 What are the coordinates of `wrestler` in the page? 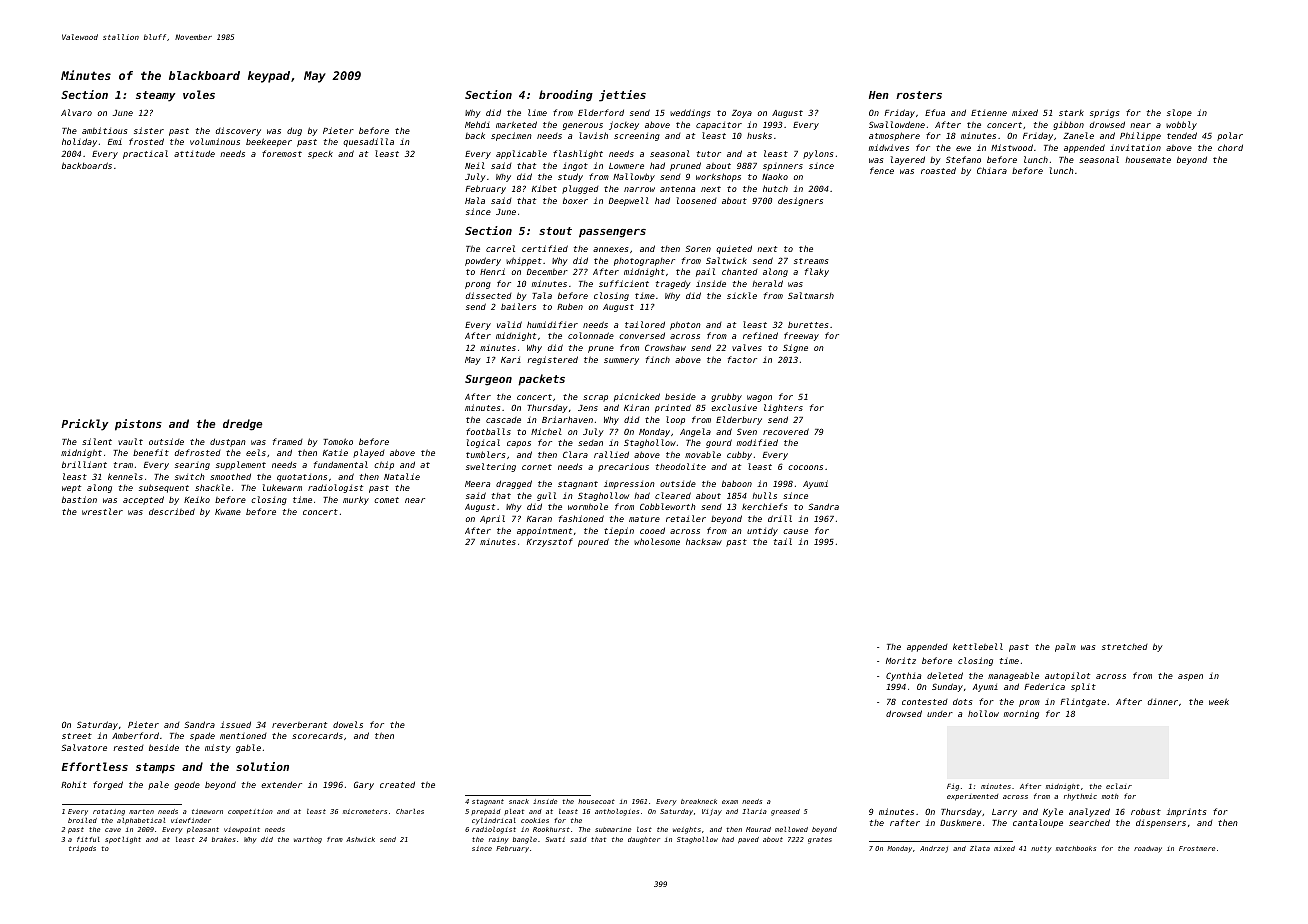 It's located at (102, 511).
